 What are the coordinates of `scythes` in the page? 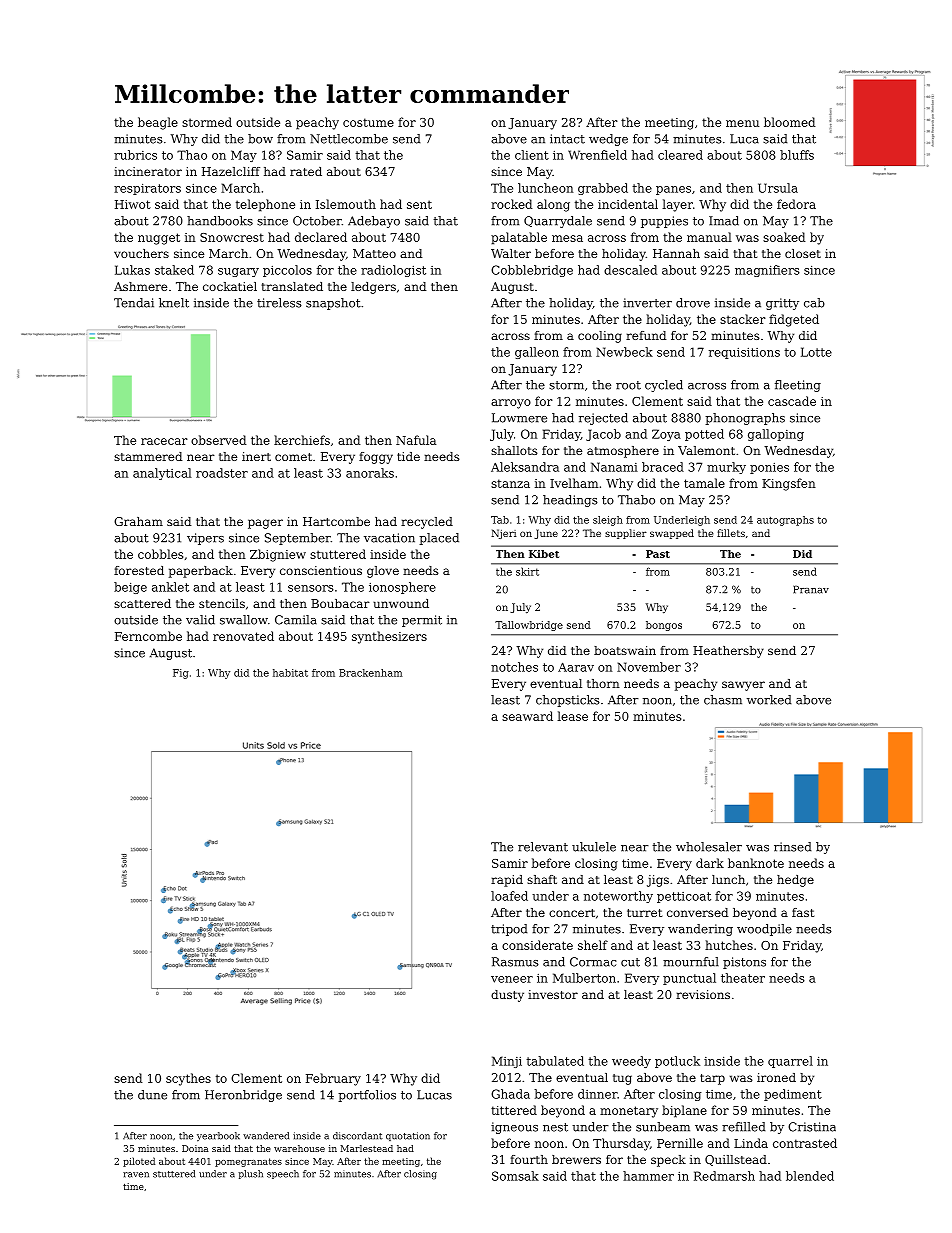 It's located at (188, 1079).
